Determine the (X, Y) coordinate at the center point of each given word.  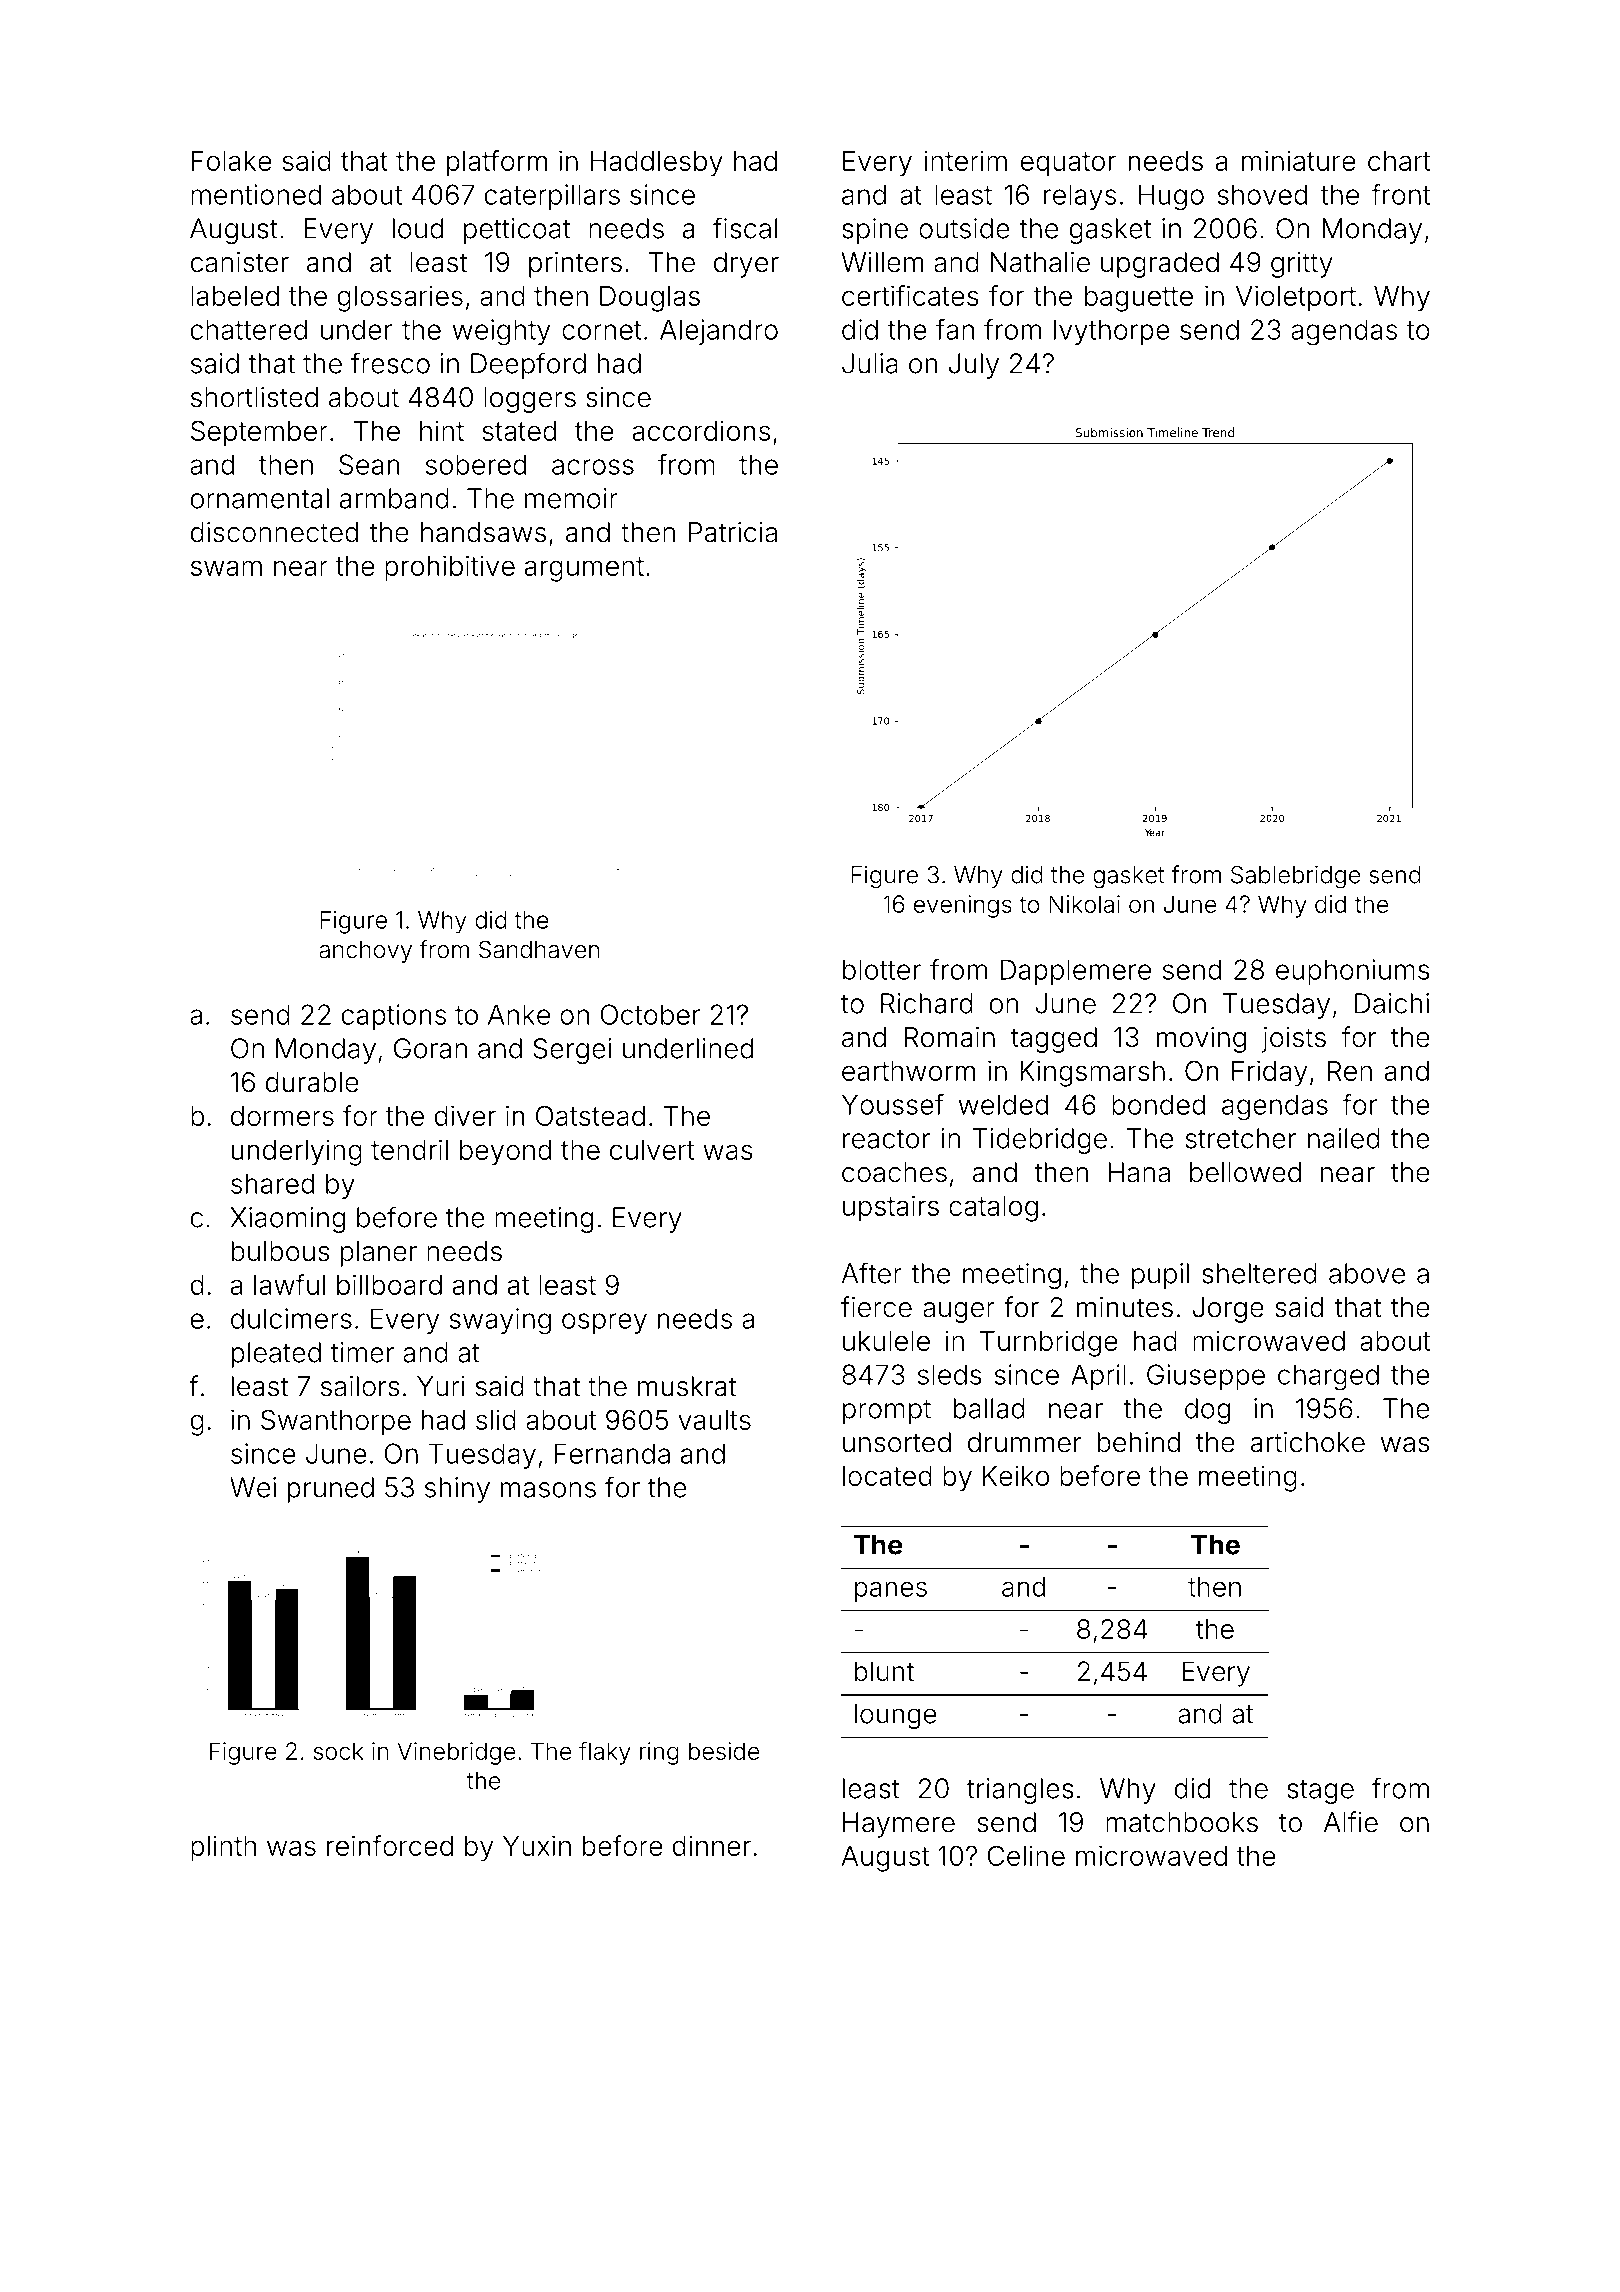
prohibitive (450, 568)
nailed (1344, 1138)
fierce (876, 1307)
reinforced (390, 1845)
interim (966, 160)
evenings (963, 906)
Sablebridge (1295, 877)
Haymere (899, 1825)
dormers (282, 1116)
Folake (232, 161)
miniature (1299, 160)
